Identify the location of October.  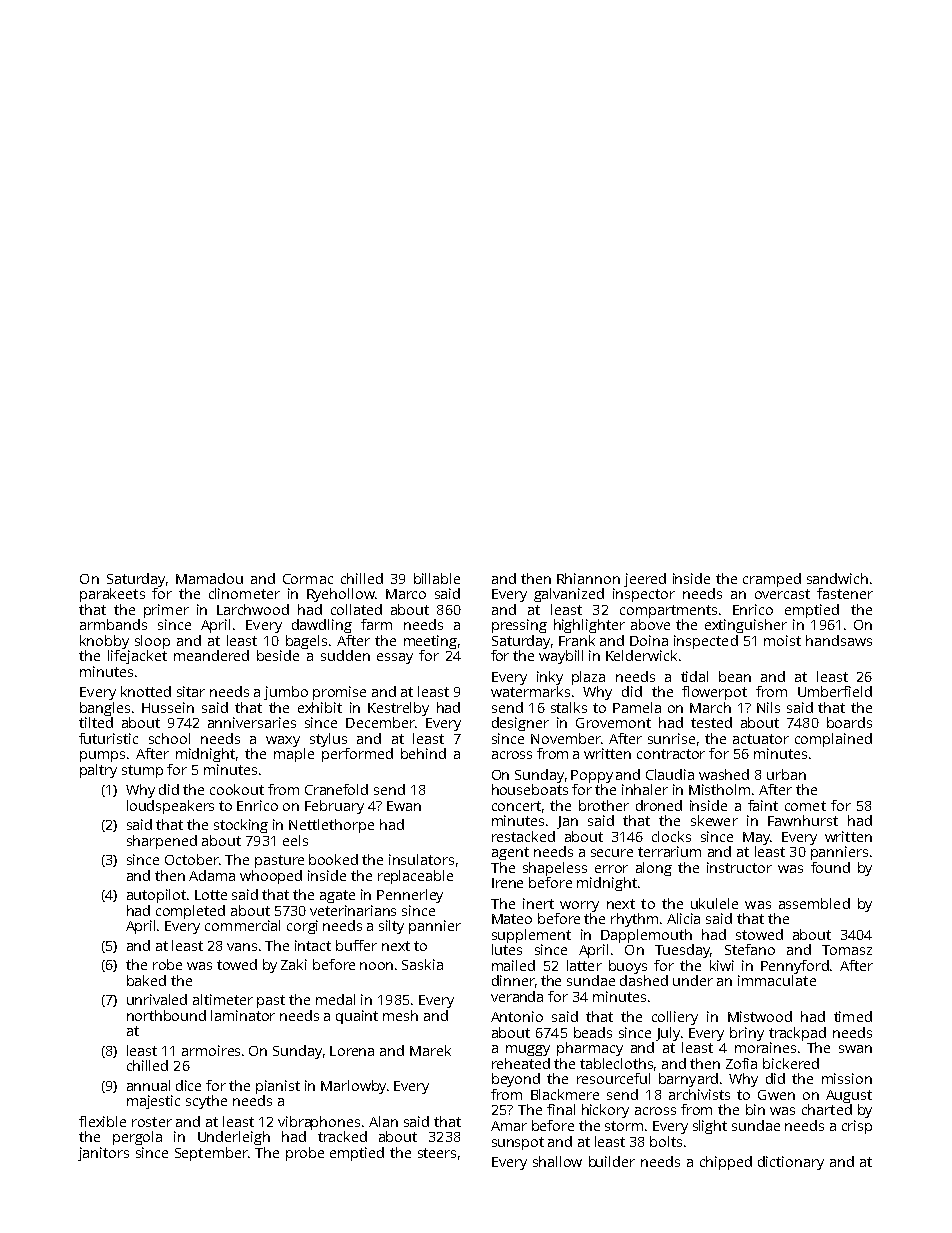
(192, 859).
